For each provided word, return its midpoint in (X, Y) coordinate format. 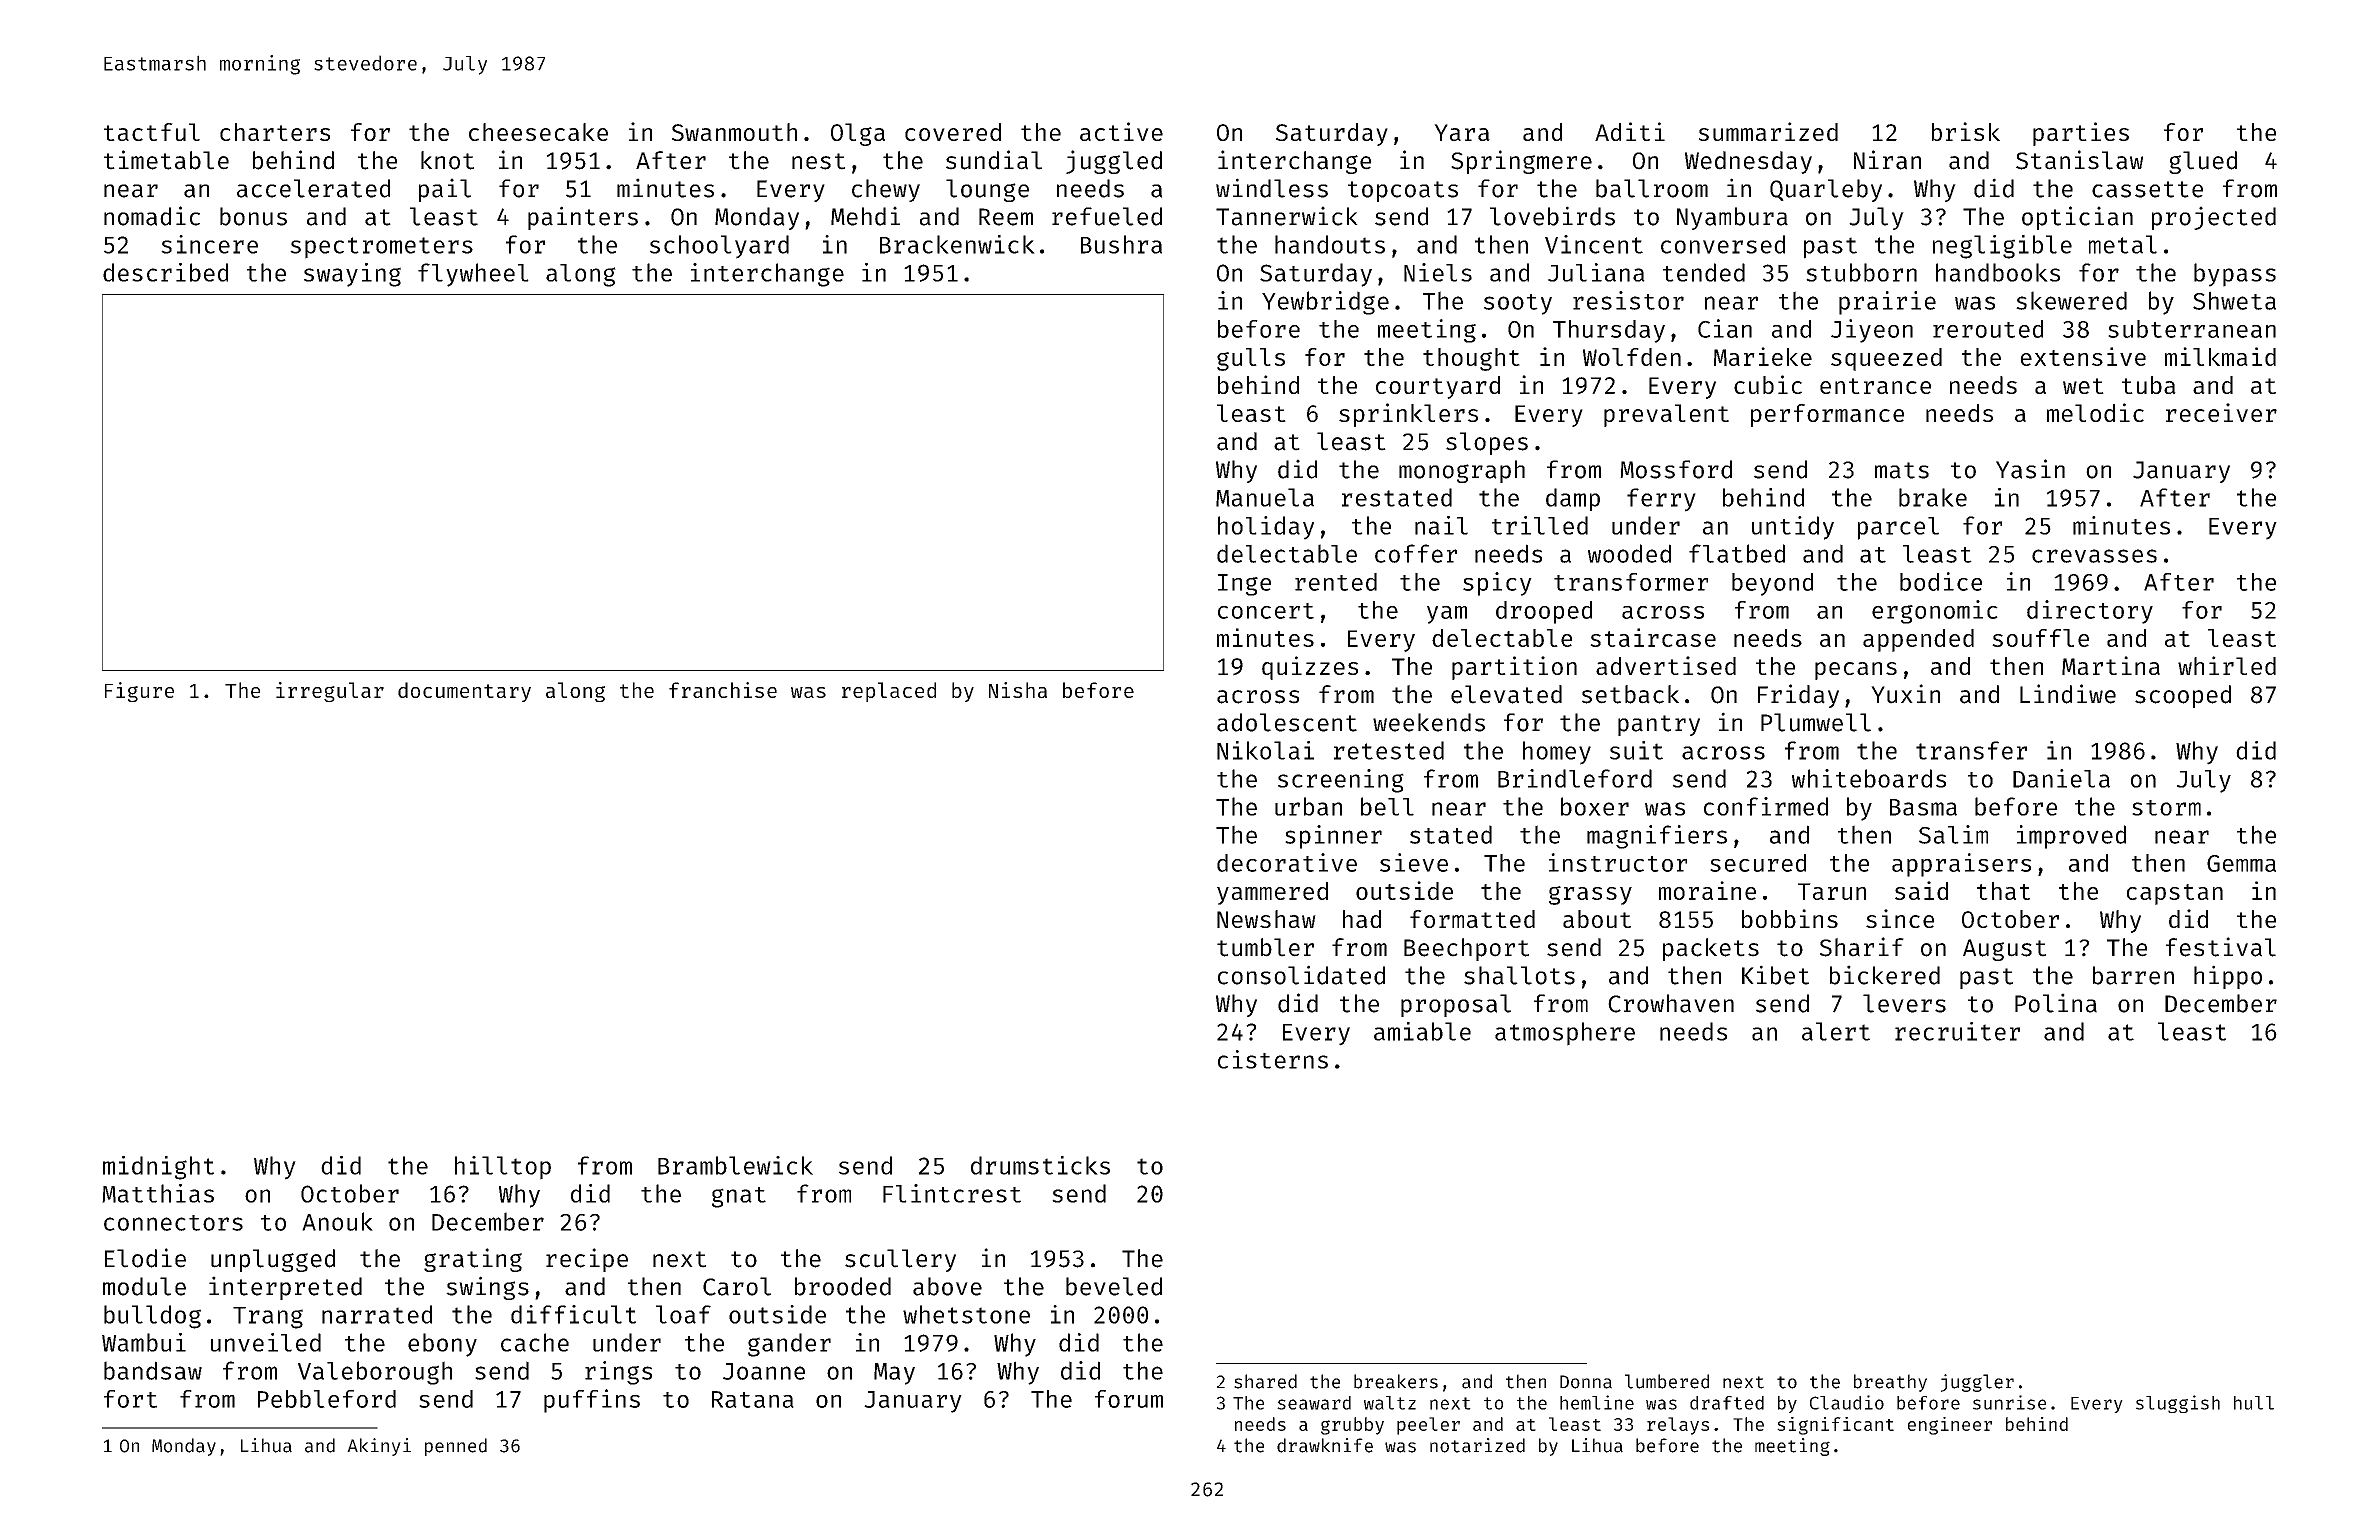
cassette (2147, 189)
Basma (1923, 807)
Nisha (1018, 690)
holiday (1266, 528)
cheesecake (538, 132)
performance (1827, 415)
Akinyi (379, 1447)
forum (1129, 1399)
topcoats (1403, 191)
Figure (139, 692)
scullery (900, 1260)
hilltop (503, 1168)
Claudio (1847, 1402)
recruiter (1957, 1031)
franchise (723, 690)
